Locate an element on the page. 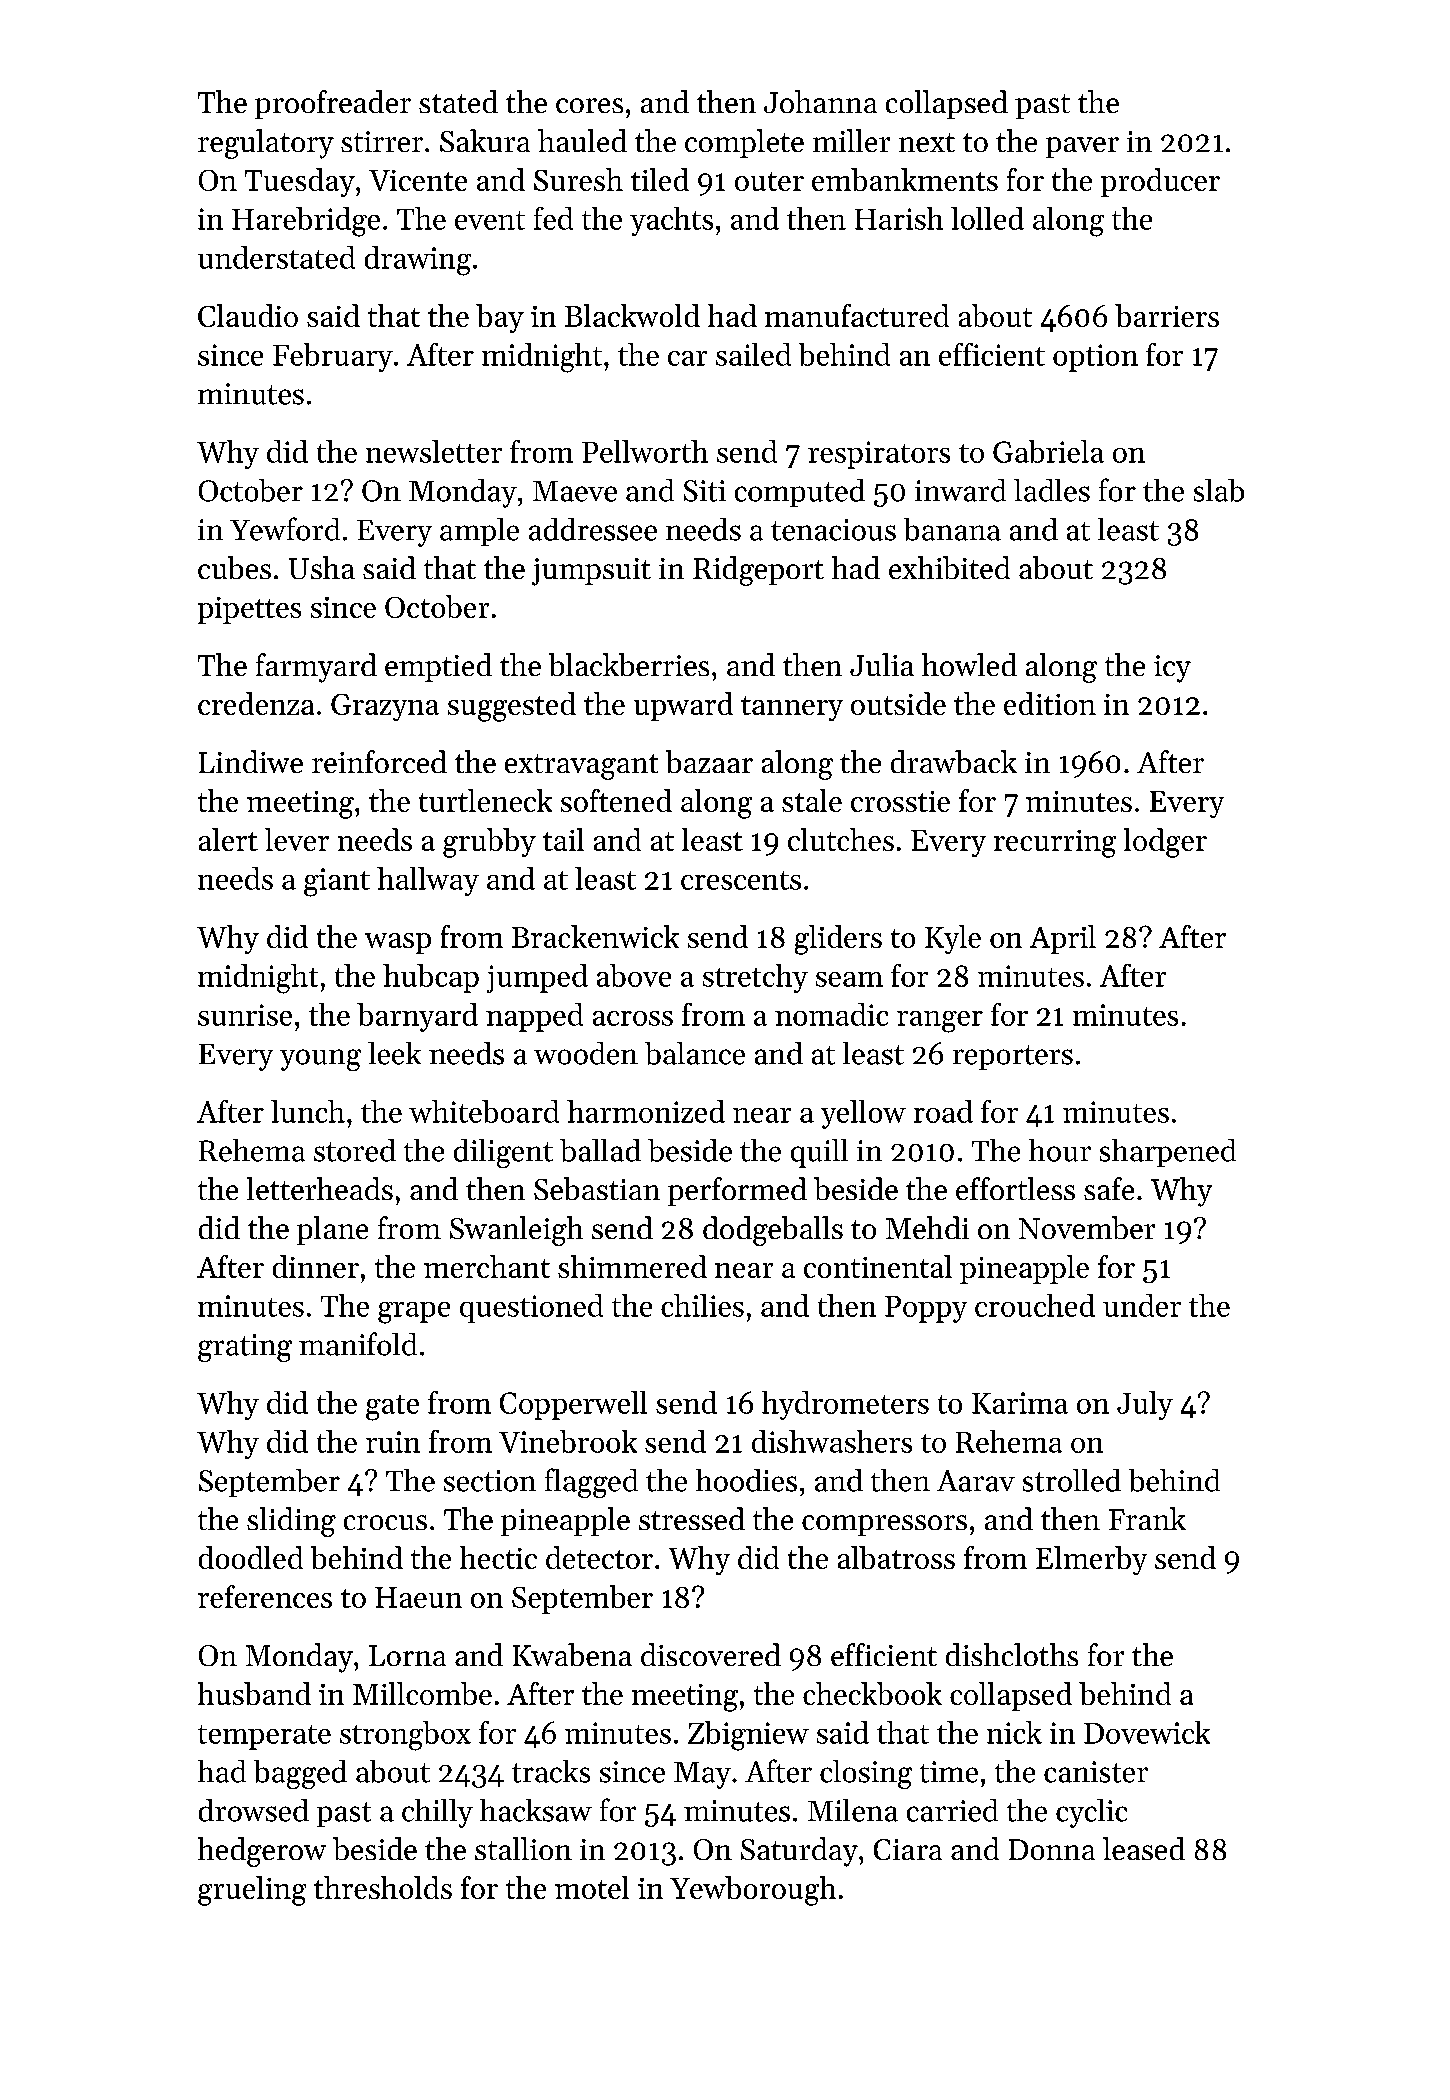 The image size is (1450, 2100). edition is located at coordinates (1050, 703).
